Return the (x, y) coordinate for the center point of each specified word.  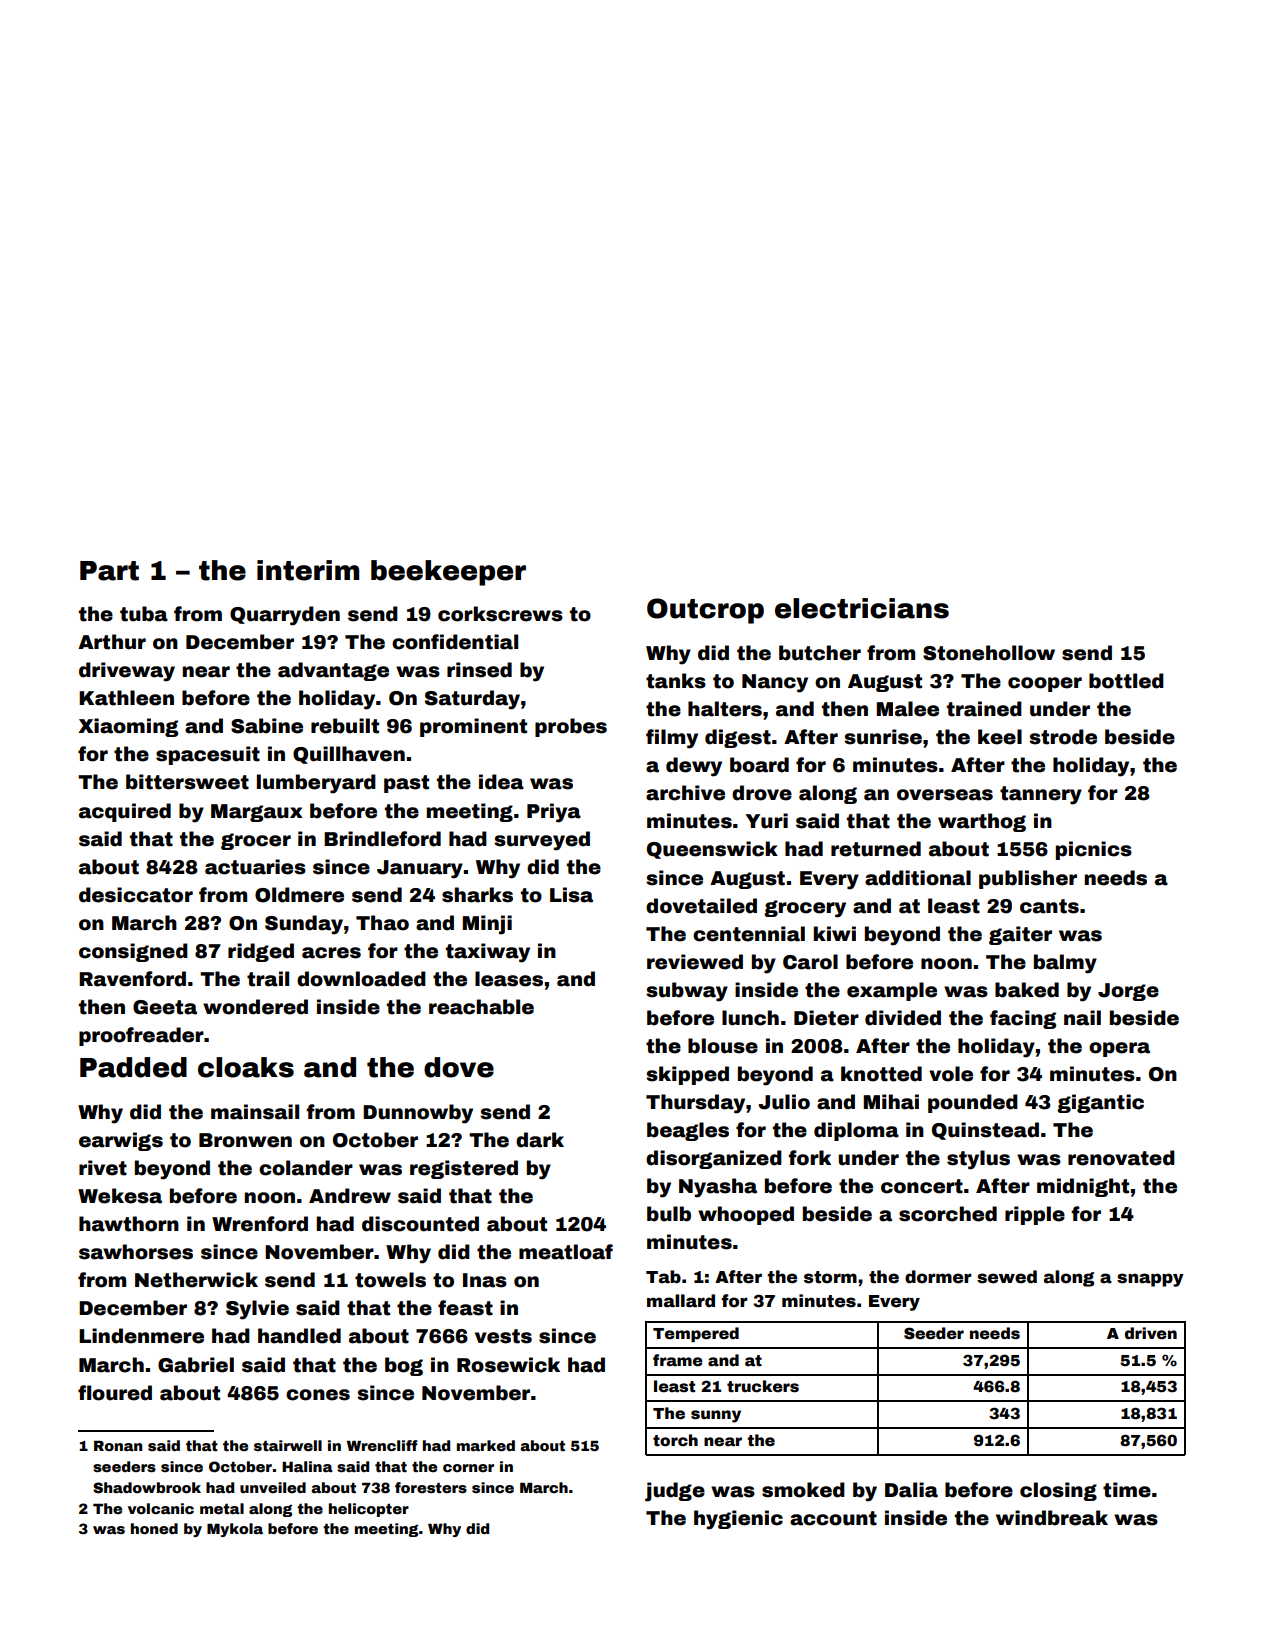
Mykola (235, 1530)
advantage (333, 671)
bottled (1126, 681)
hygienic (738, 1520)
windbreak (1052, 1518)
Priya (554, 813)
